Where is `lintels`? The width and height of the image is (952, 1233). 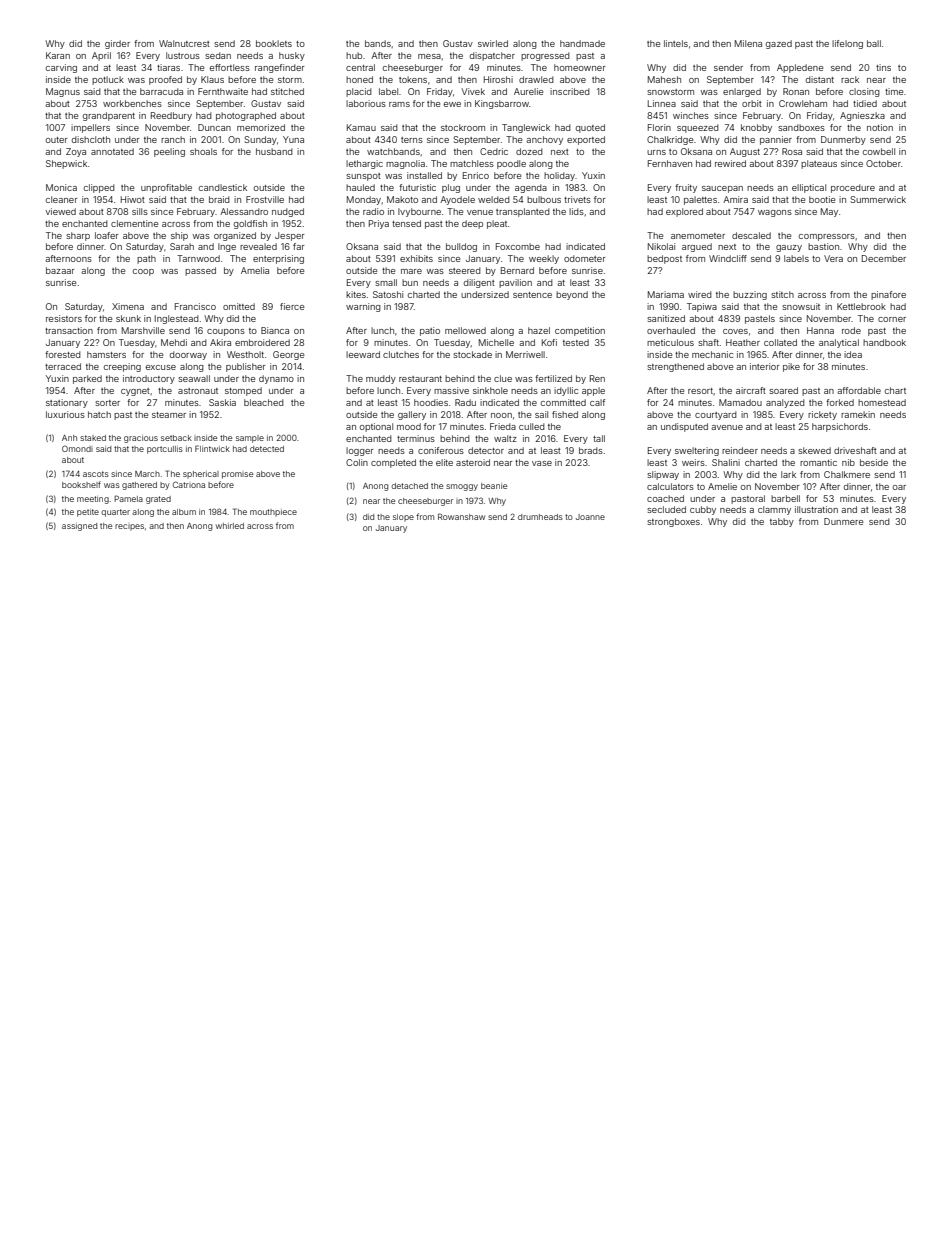
lintels is located at coordinates (676, 43).
